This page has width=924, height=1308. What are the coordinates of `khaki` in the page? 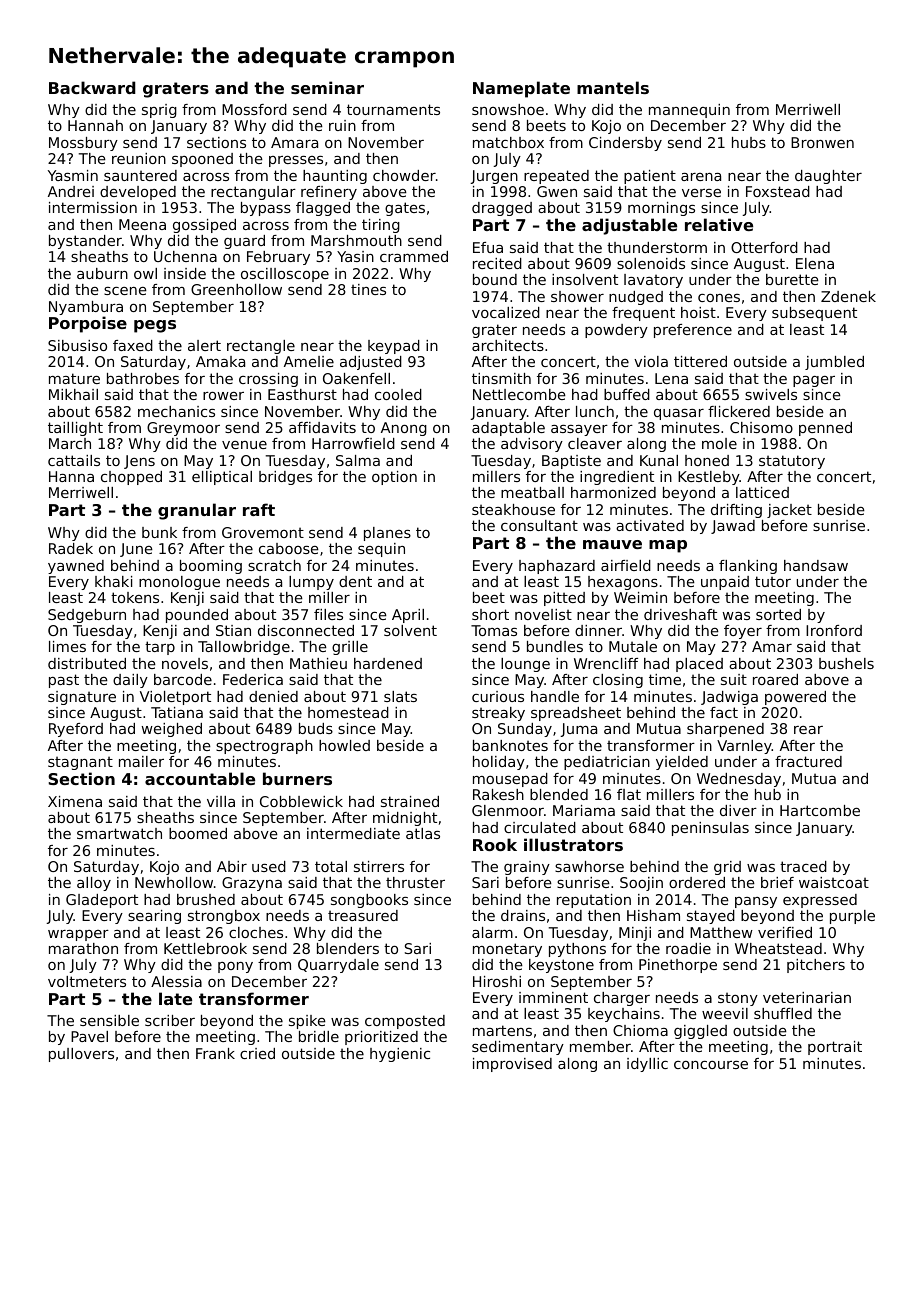 It's located at (113, 581).
